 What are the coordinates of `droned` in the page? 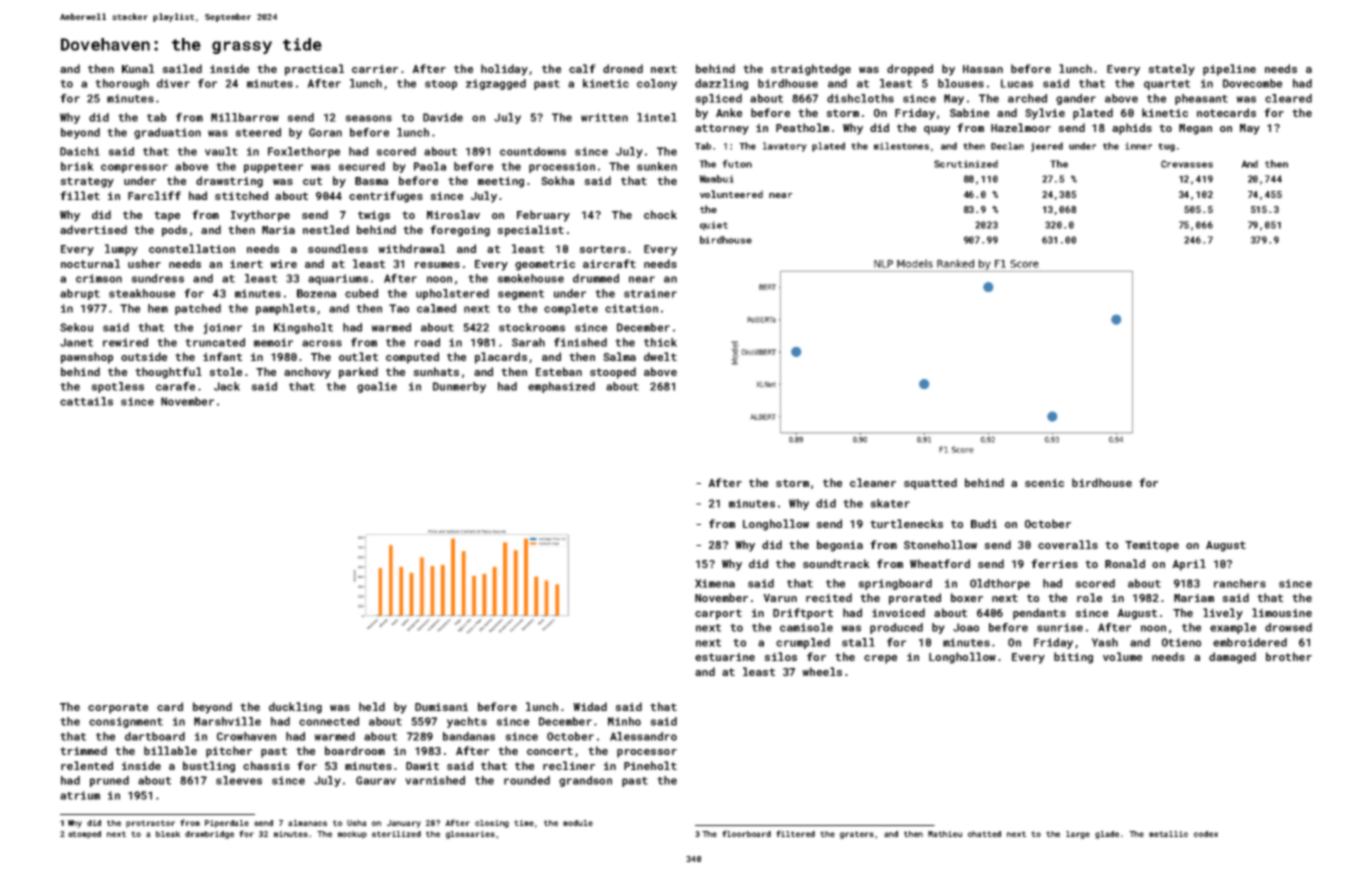 It's located at (623, 68).
